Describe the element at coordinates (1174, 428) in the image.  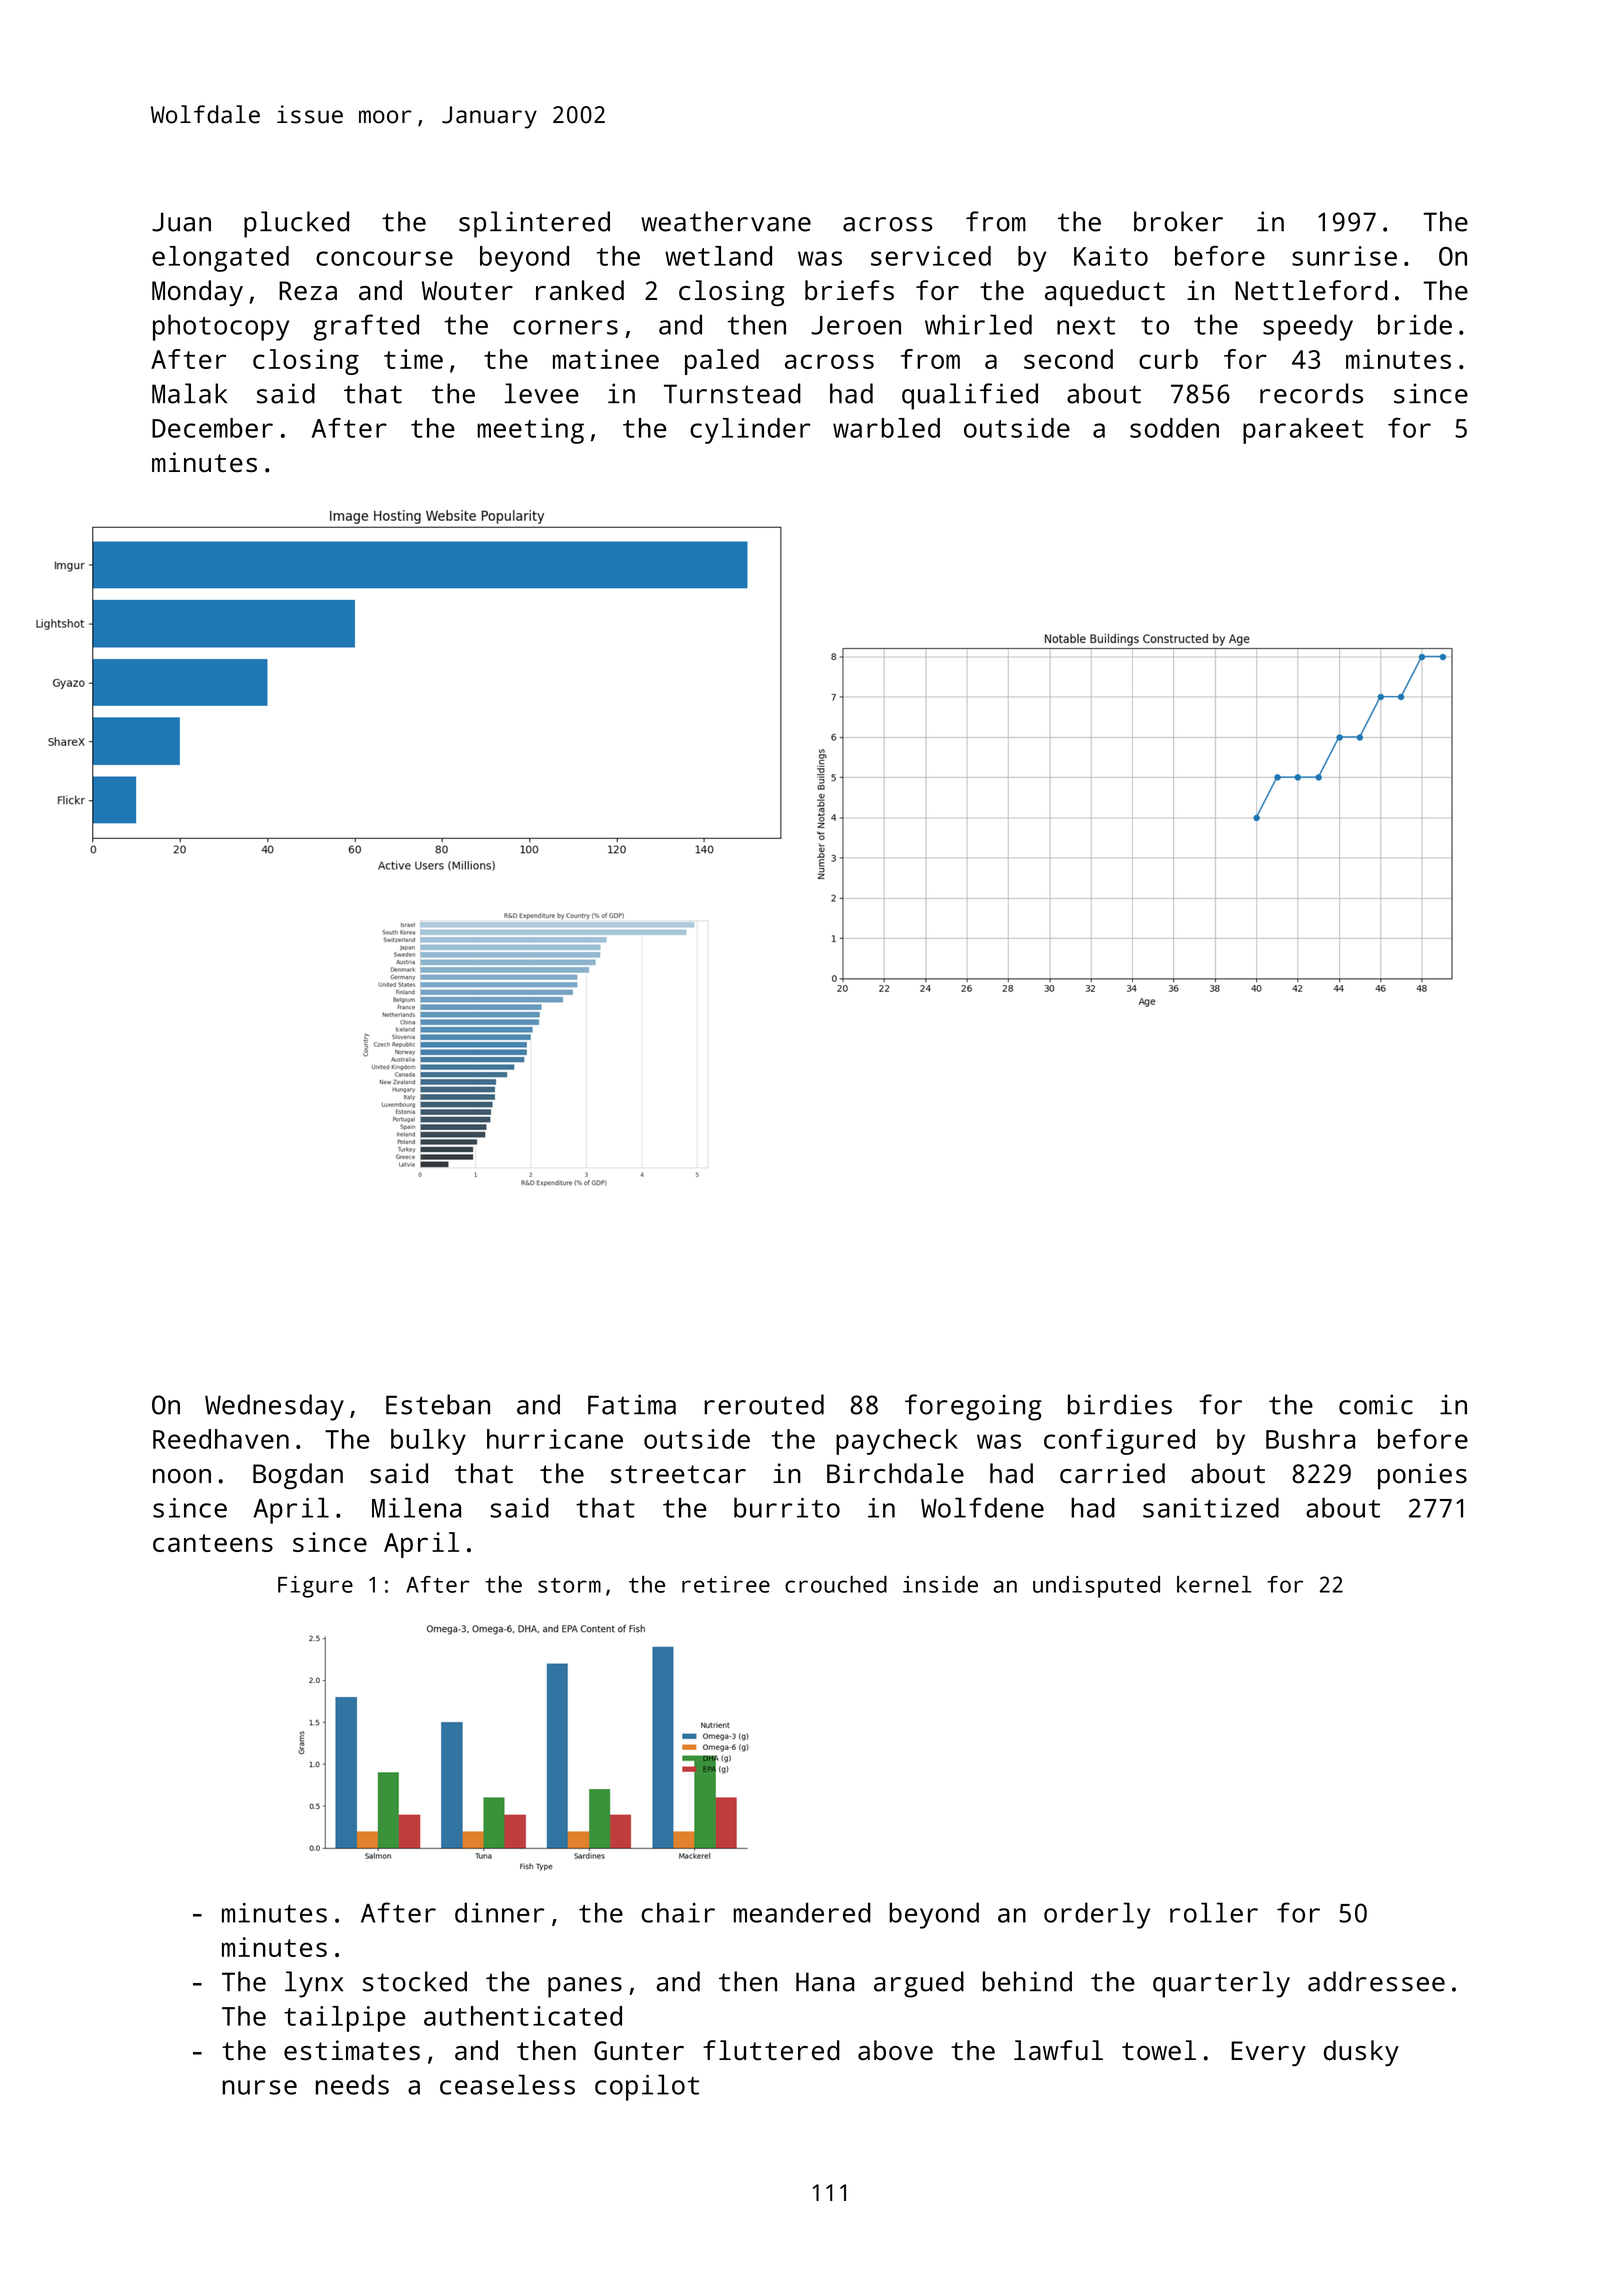
I see `sodden` at that location.
